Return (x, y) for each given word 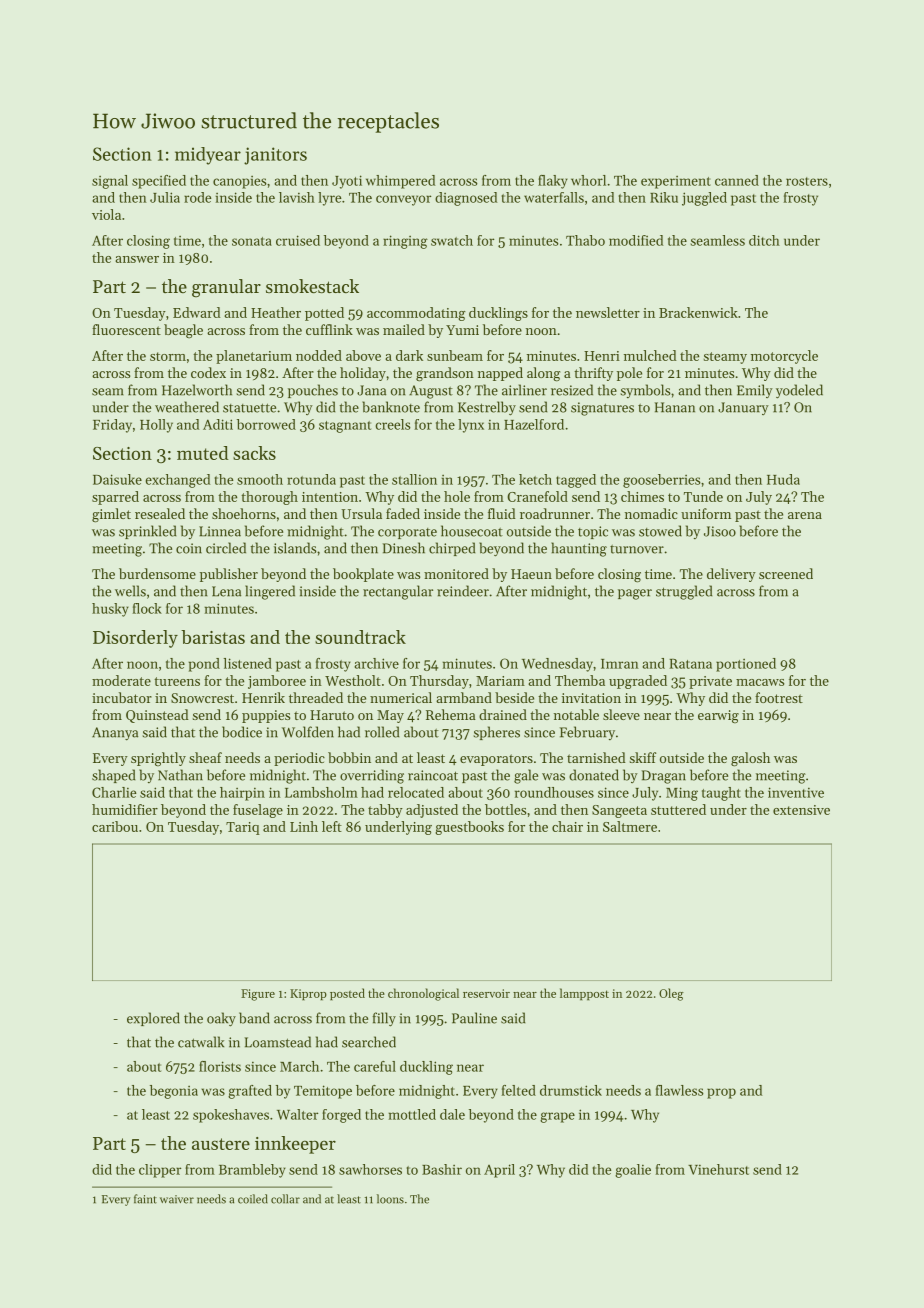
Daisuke (117, 479)
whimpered (400, 182)
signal (110, 182)
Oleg (671, 994)
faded (403, 513)
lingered (270, 592)
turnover (637, 549)
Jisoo (720, 531)
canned (737, 180)
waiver (177, 1199)
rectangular (398, 592)
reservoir (486, 993)
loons (390, 1199)
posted (347, 994)
